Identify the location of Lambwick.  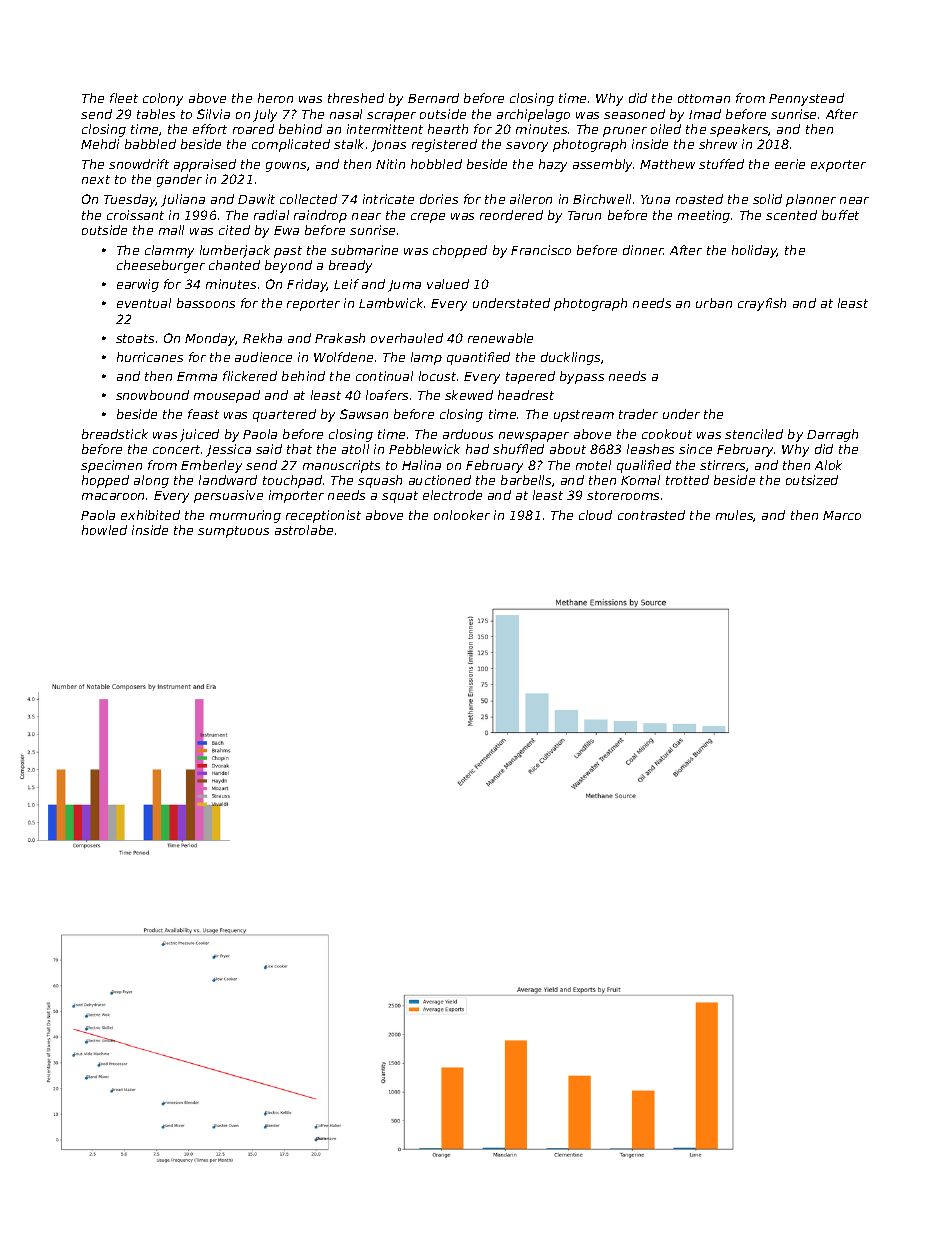
(391, 303).
